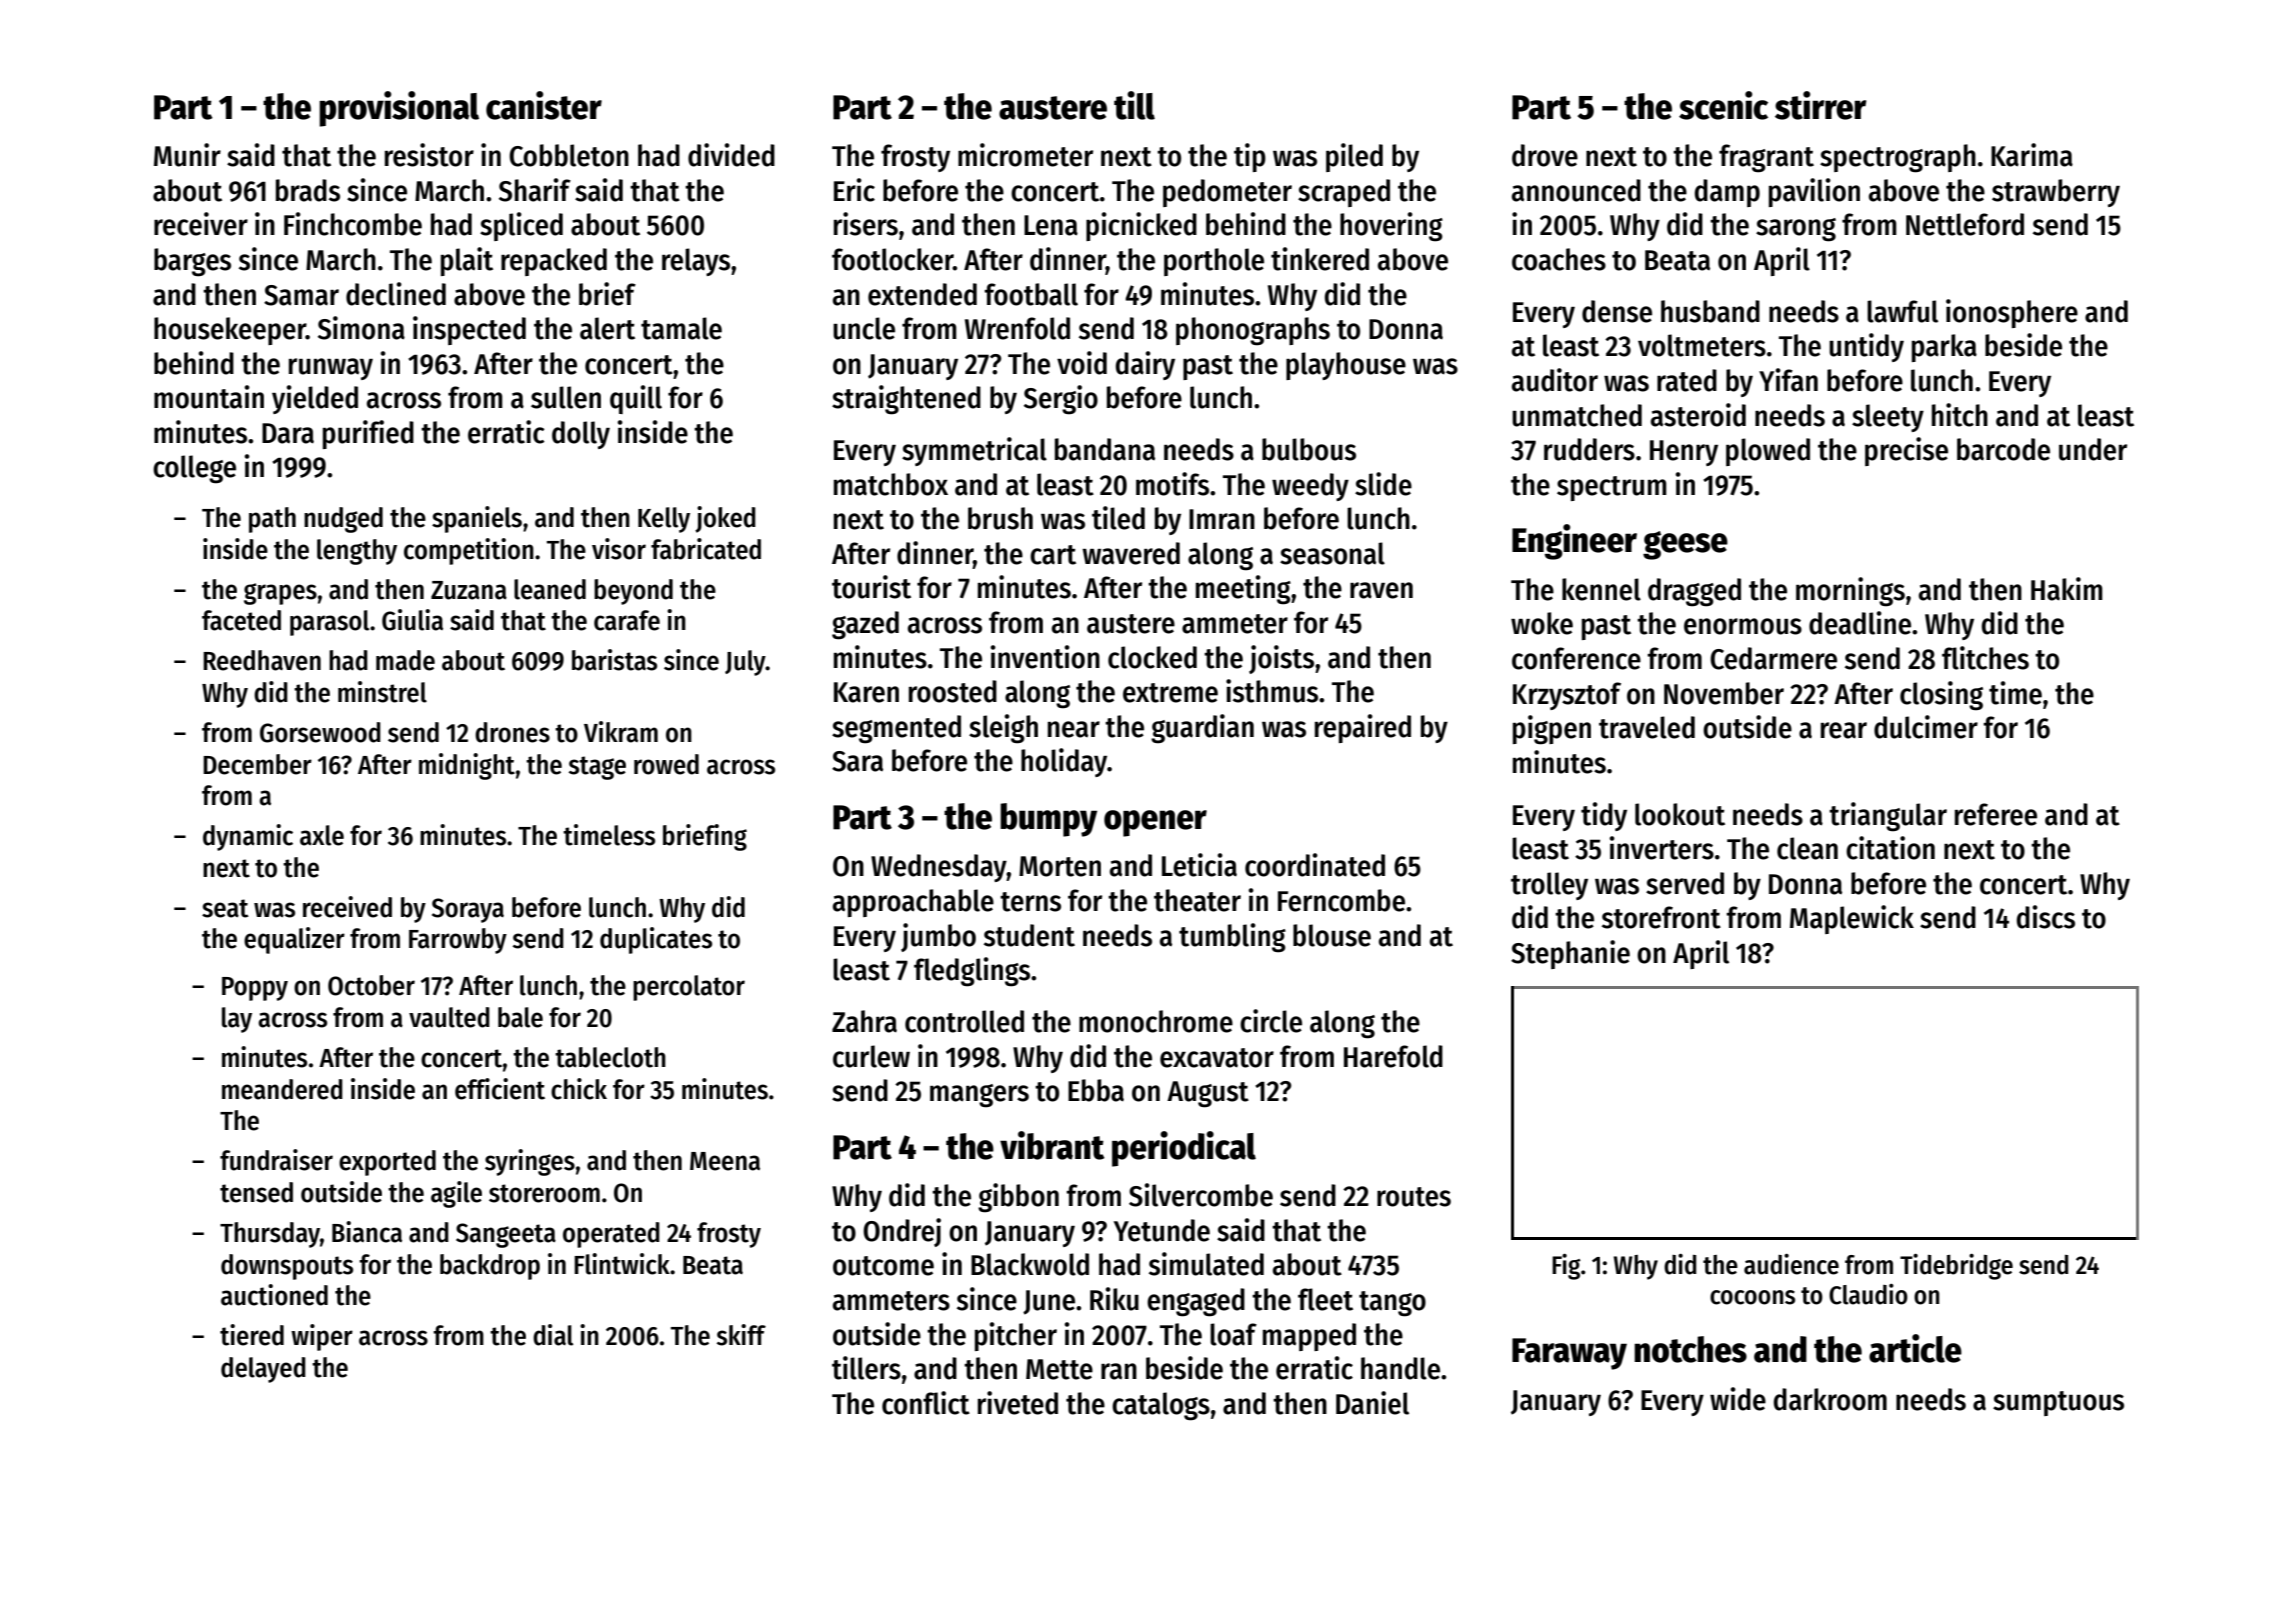 The height and width of the image is (1620, 2292). I want to click on Hakim, so click(2067, 589).
